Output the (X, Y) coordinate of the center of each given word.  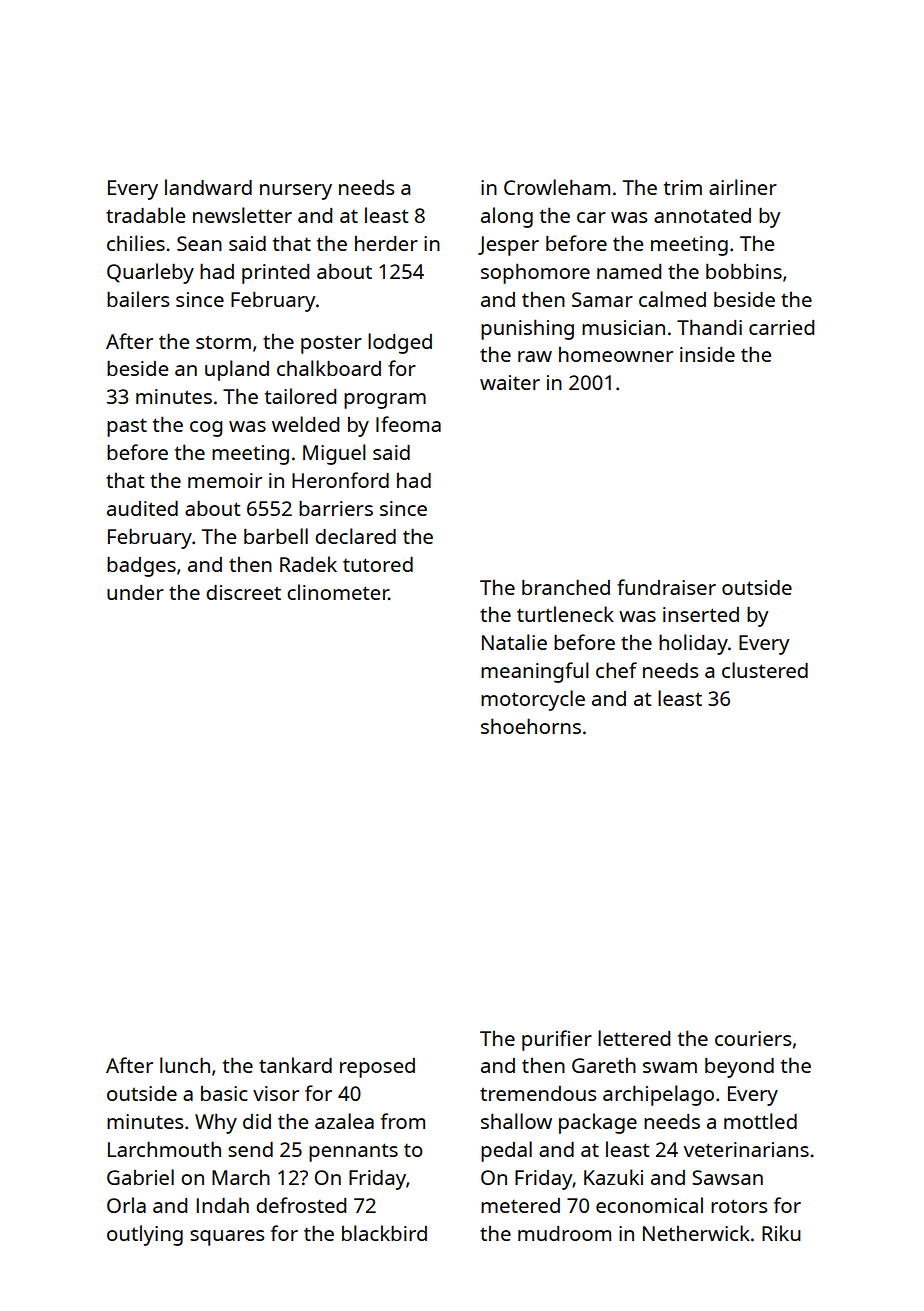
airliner (743, 187)
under (135, 592)
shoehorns (531, 726)
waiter (510, 382)
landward (208, 187)
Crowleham (557, 187)
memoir (225, 480)
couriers (753, 1038)
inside (707, 354)
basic (224, 1093)
